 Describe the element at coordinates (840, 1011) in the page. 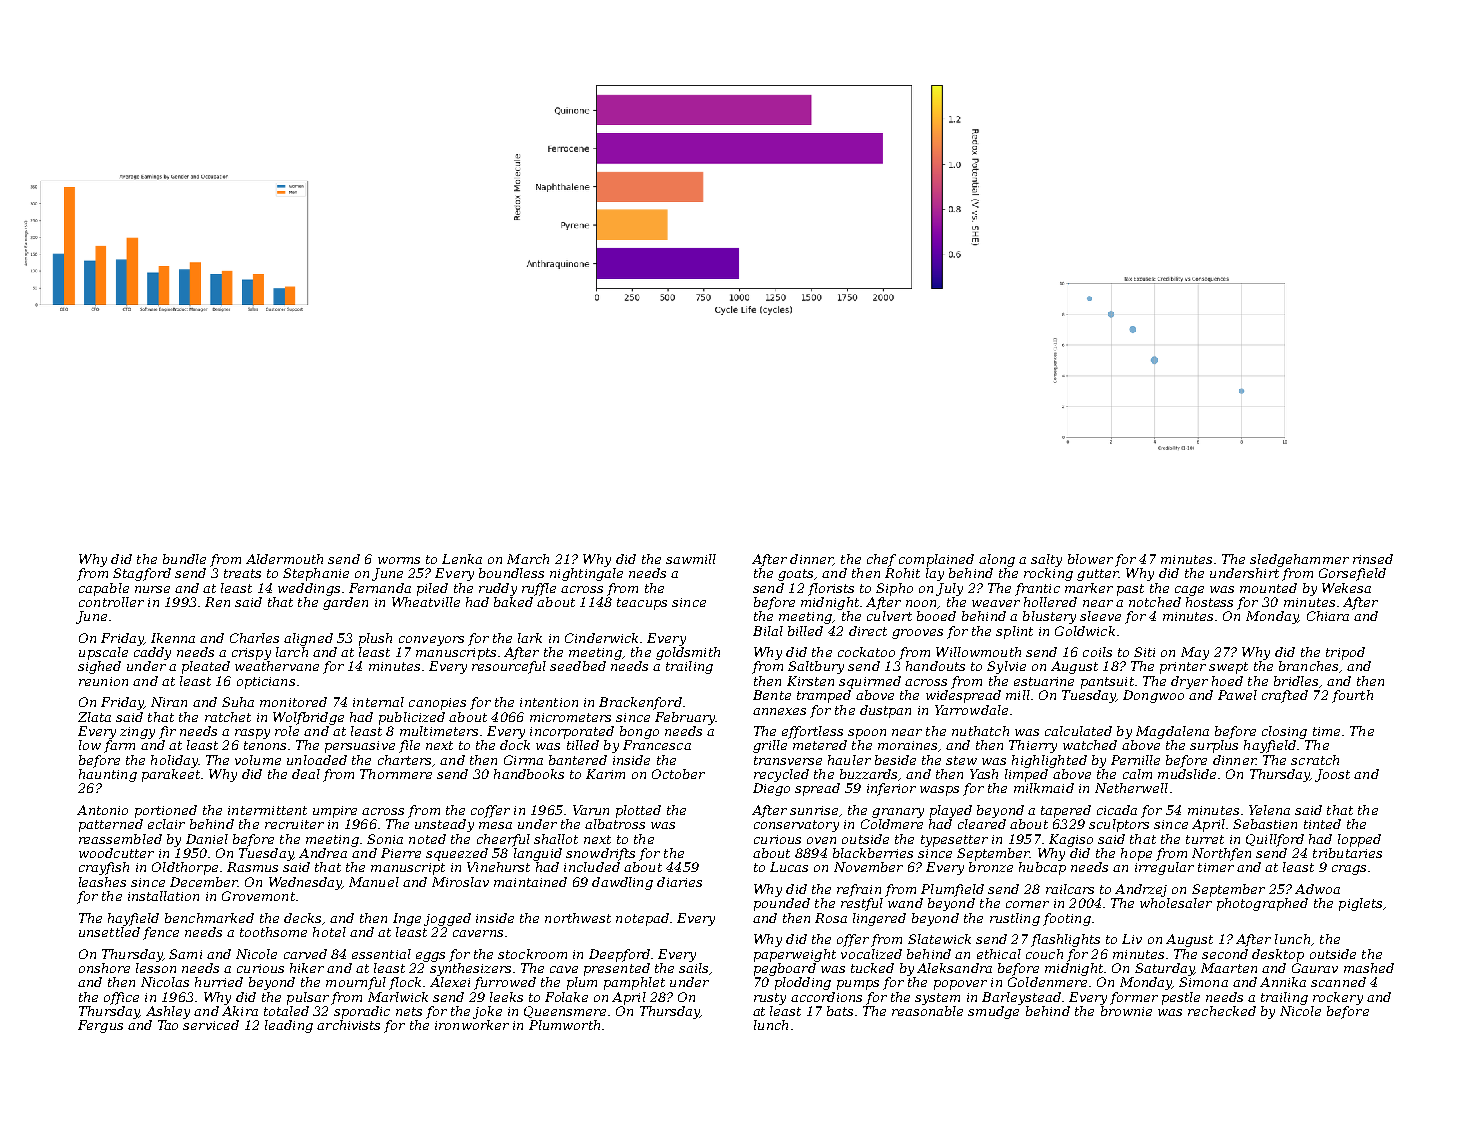

I see `bats` at that location.
